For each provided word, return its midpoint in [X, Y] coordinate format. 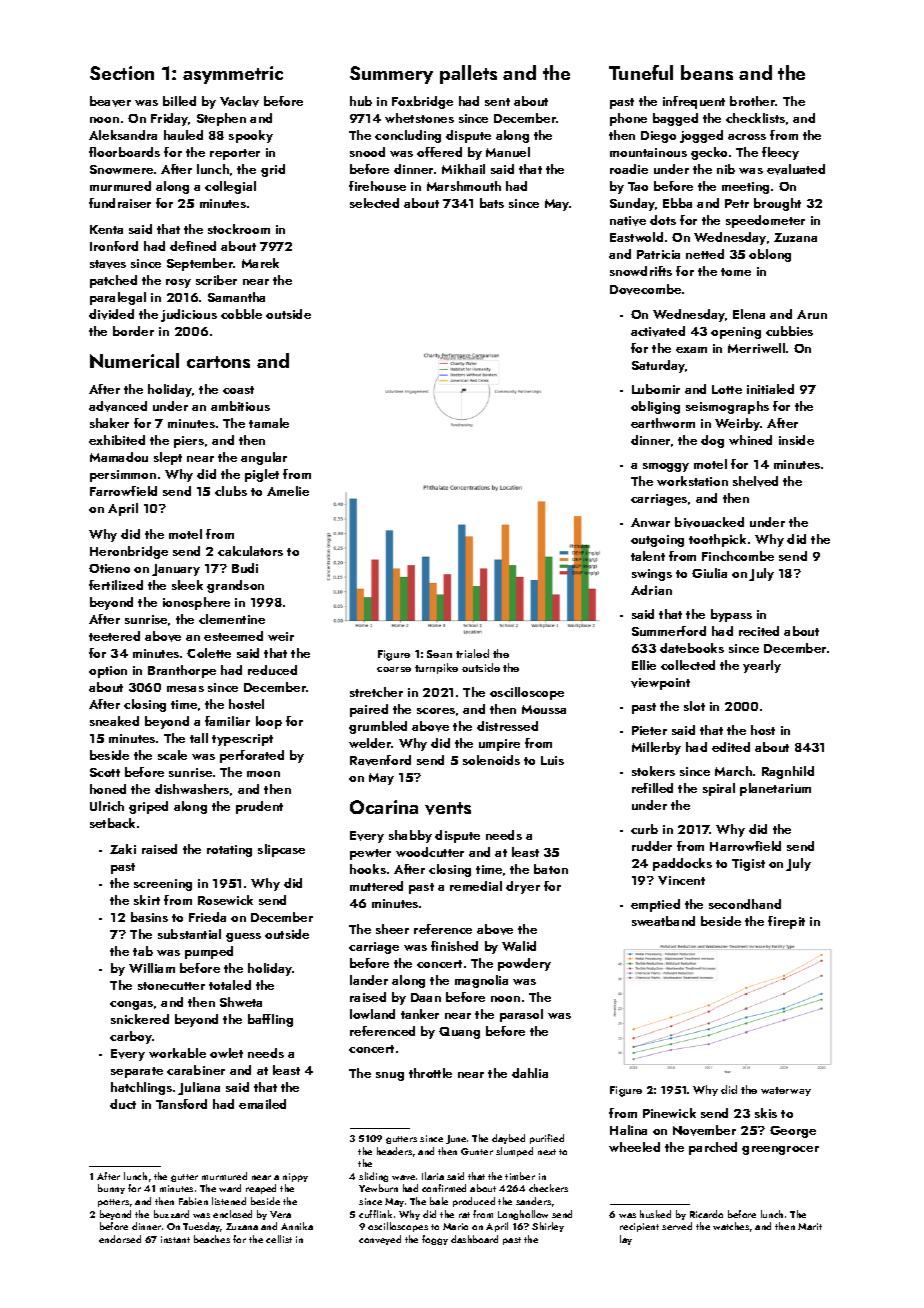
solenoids [491, 760]
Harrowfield [745, 846]
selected [374, 203]
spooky [251, 136]
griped [148, 807]
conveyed [380, 1240]
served [677, 1226]
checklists [755, 118]
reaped [261, 1189]
